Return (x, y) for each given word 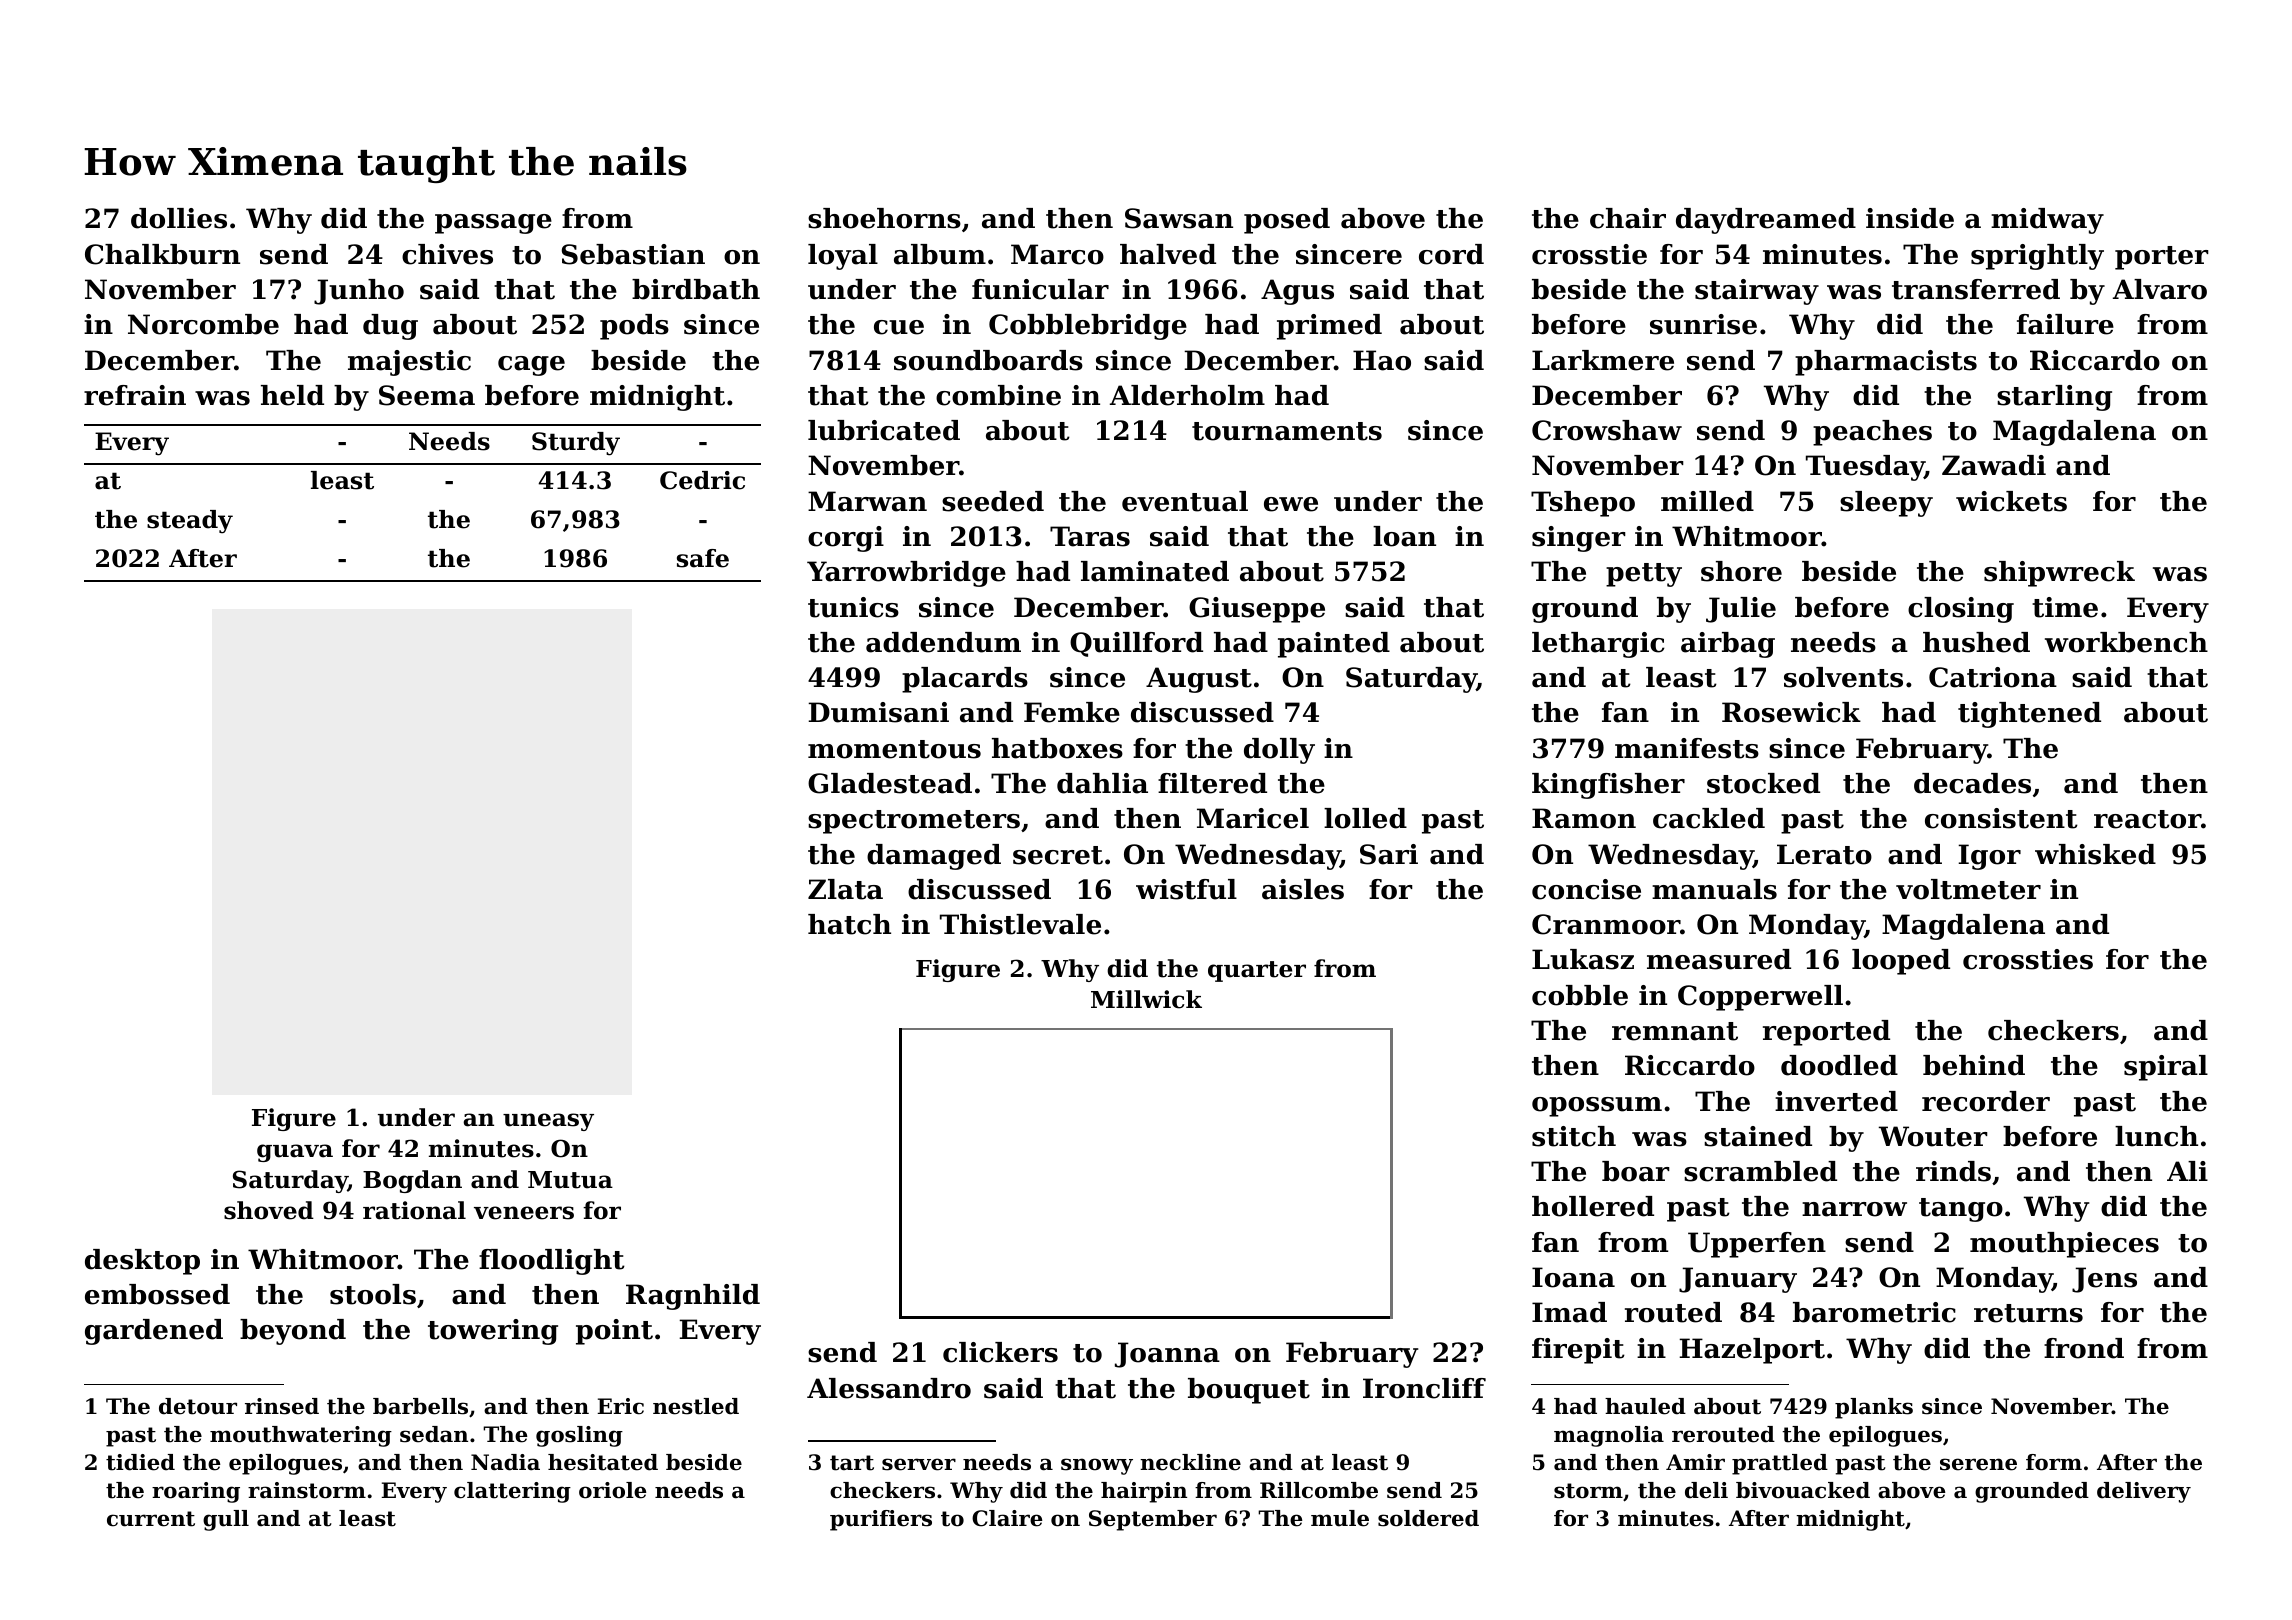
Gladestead (890, 783)
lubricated (884, 430)
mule (1340, 1518)
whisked (2095, 854)
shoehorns (884, 218)
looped (1901, 962)
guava (295, 1153)
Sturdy (576, 444)
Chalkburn (162, 254)
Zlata (845, 889)
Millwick (1146, 999)
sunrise (1703, 324)
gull (226, 1520)
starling (2054, 398)
